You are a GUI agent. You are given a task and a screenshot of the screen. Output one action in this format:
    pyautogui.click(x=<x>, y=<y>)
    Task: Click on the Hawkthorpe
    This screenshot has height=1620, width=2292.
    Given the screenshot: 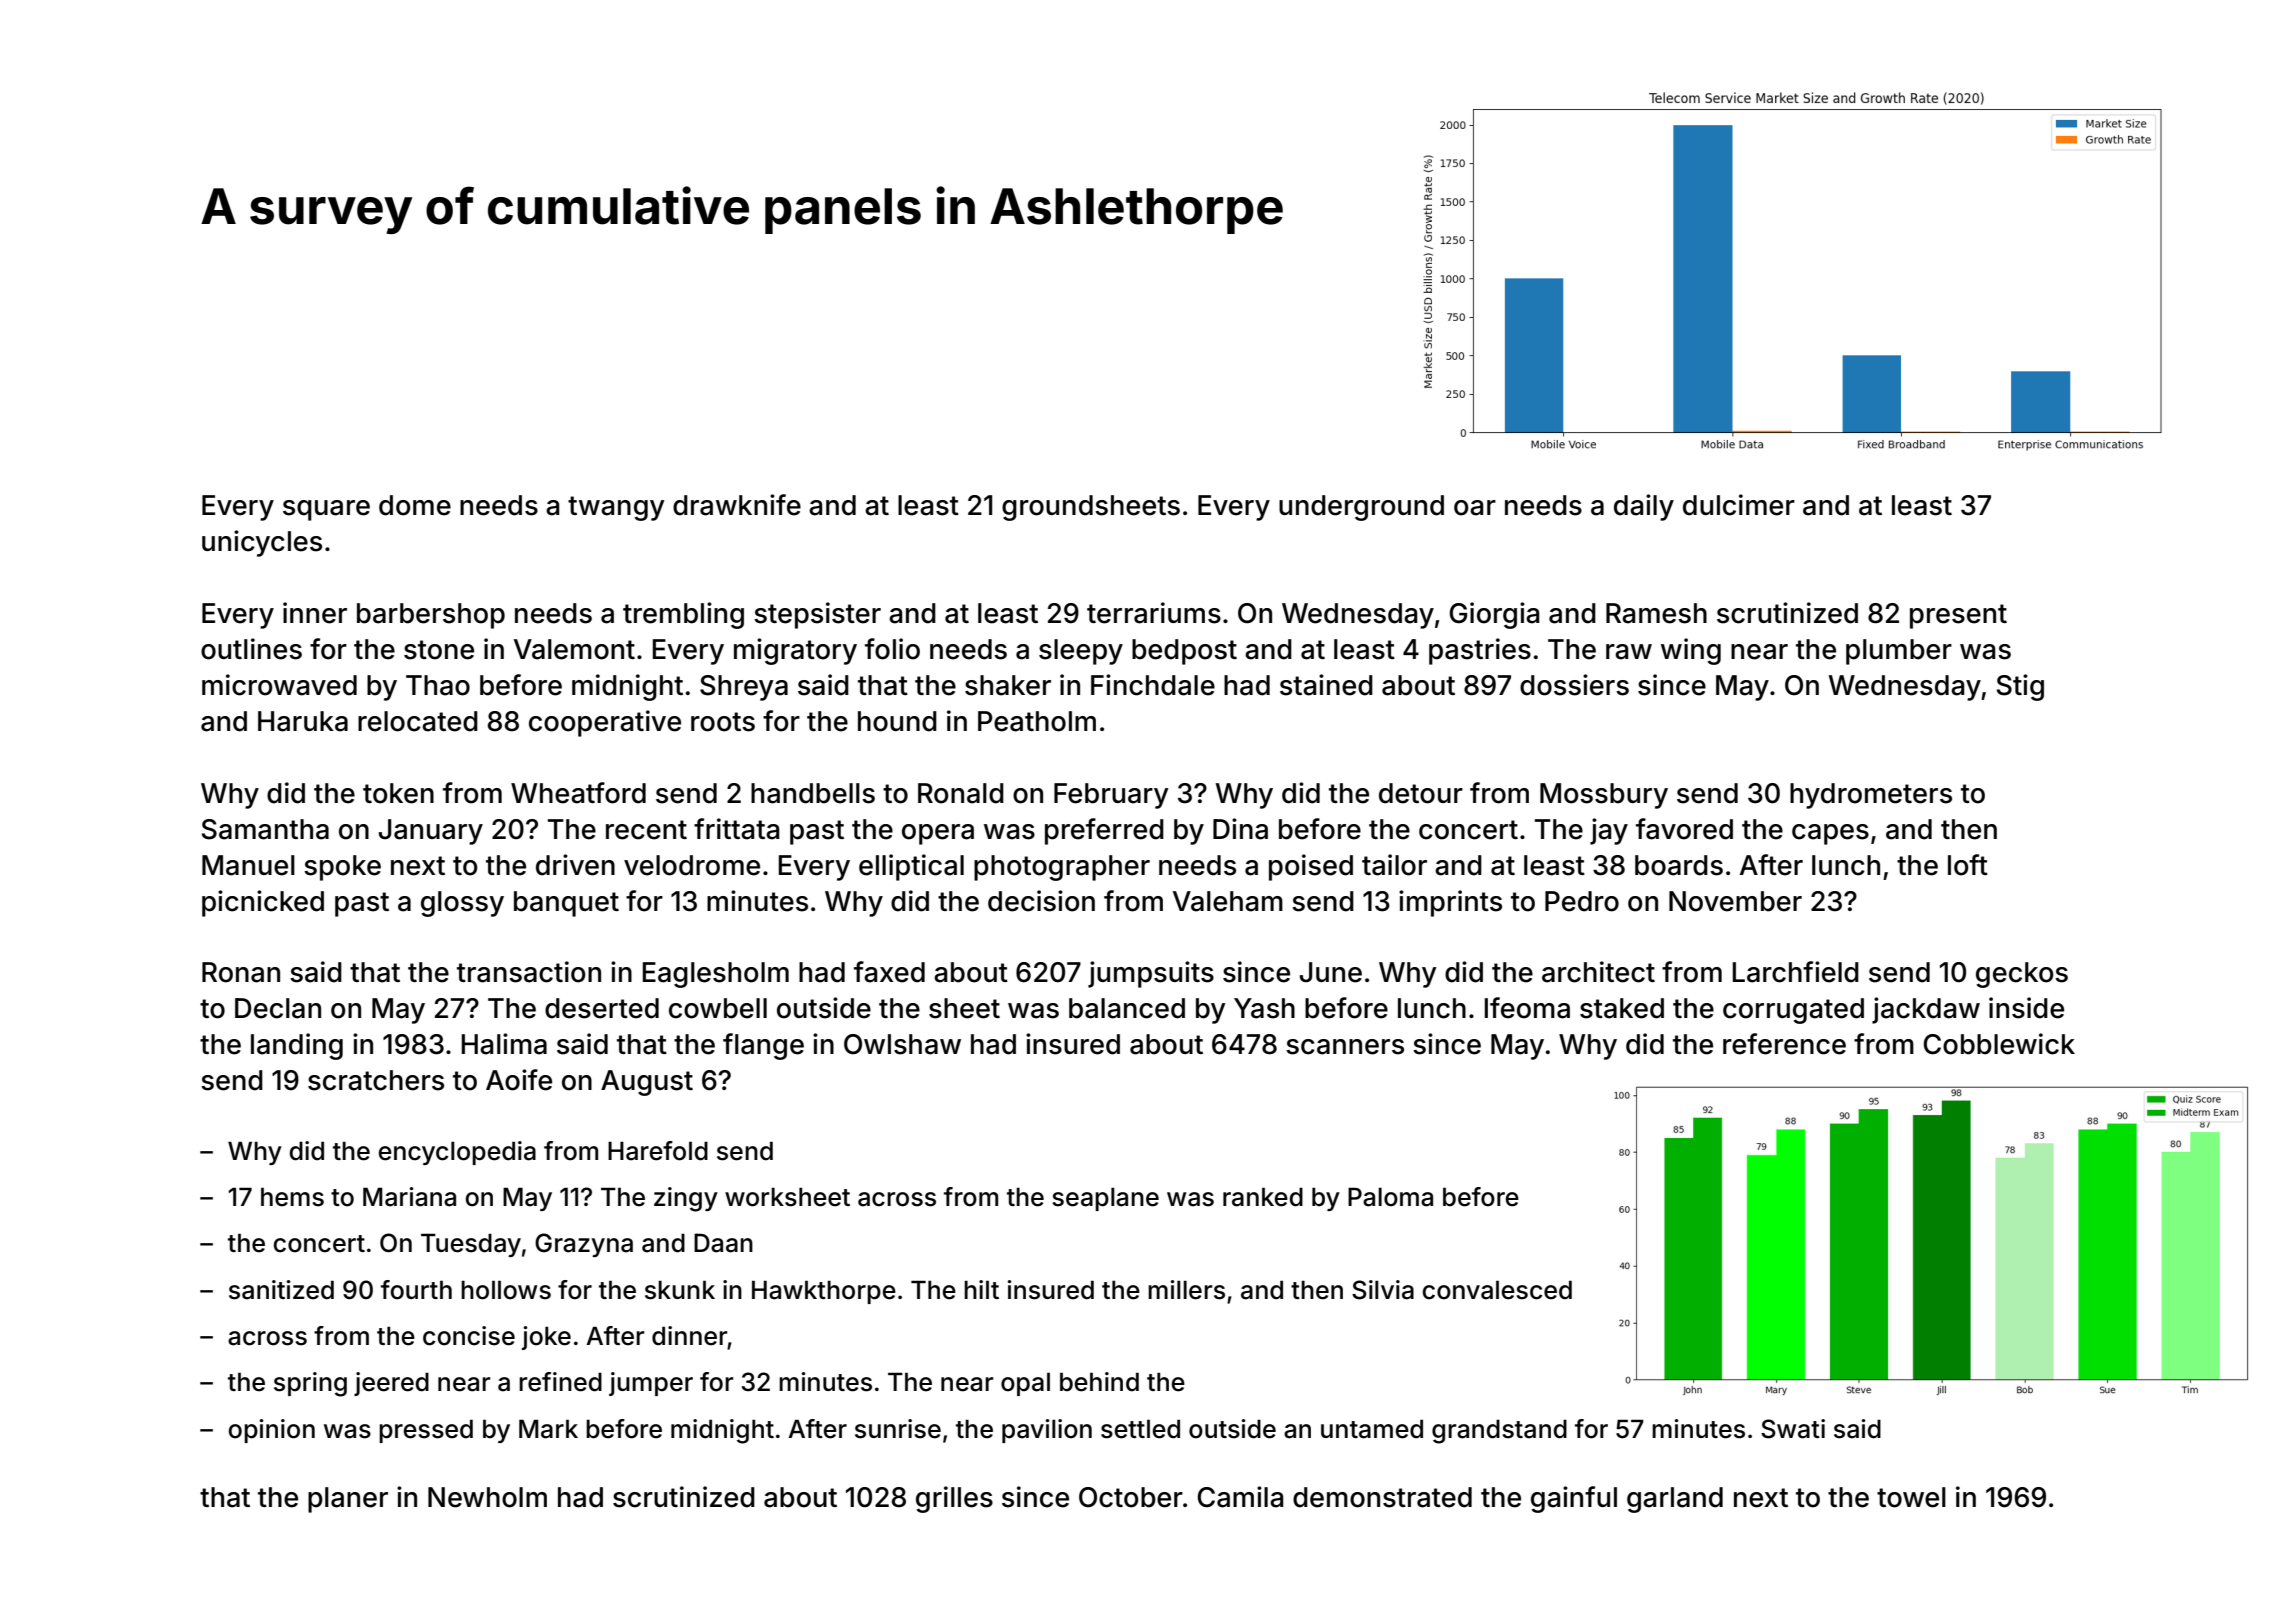 What is the action you would take?
    pyautogui.click(x=824, y=1292)
